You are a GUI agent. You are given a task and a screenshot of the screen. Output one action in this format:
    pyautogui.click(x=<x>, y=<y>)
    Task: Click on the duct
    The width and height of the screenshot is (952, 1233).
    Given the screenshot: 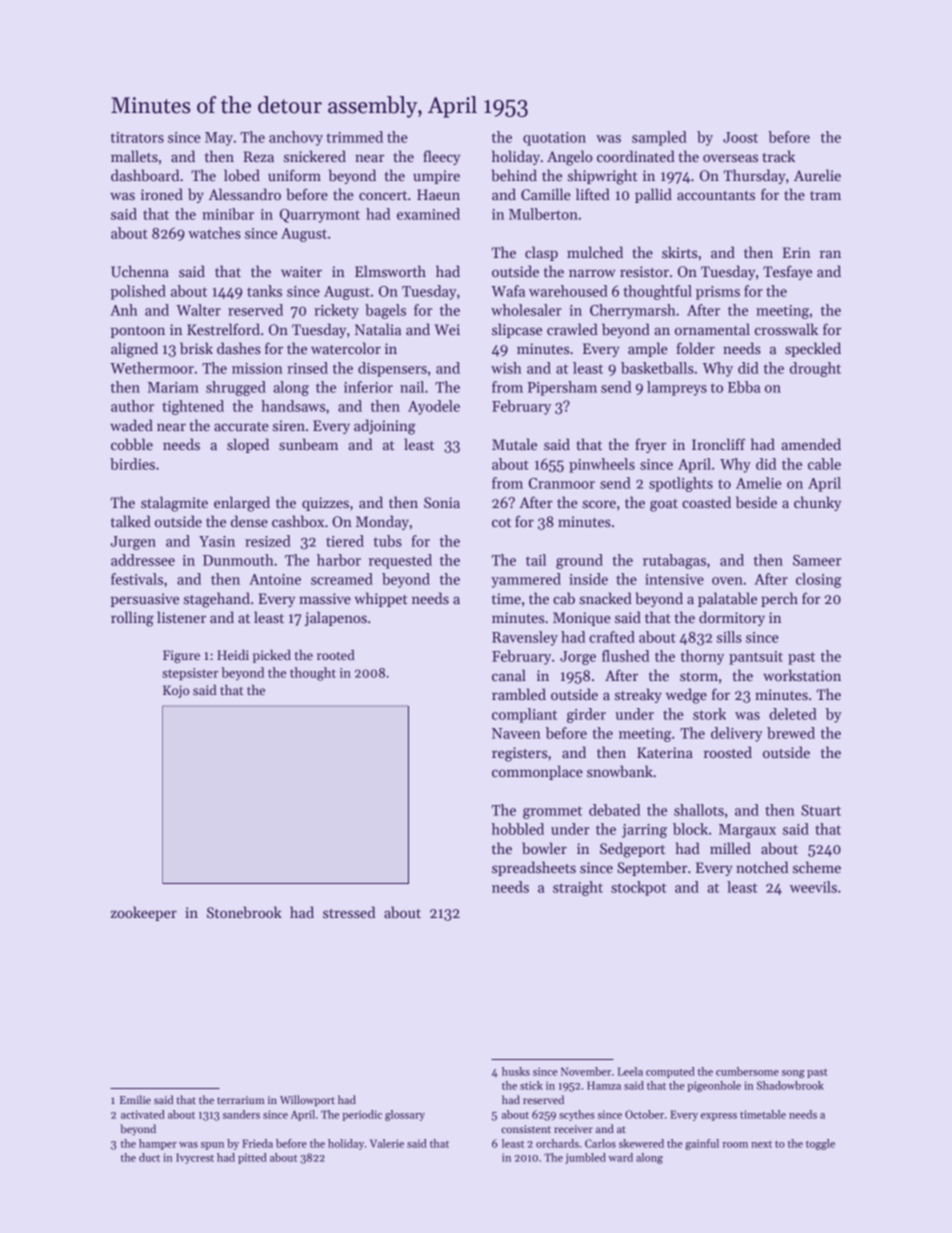 What is the action you would take?
    pyautogui.click(x=149, y=1157)
